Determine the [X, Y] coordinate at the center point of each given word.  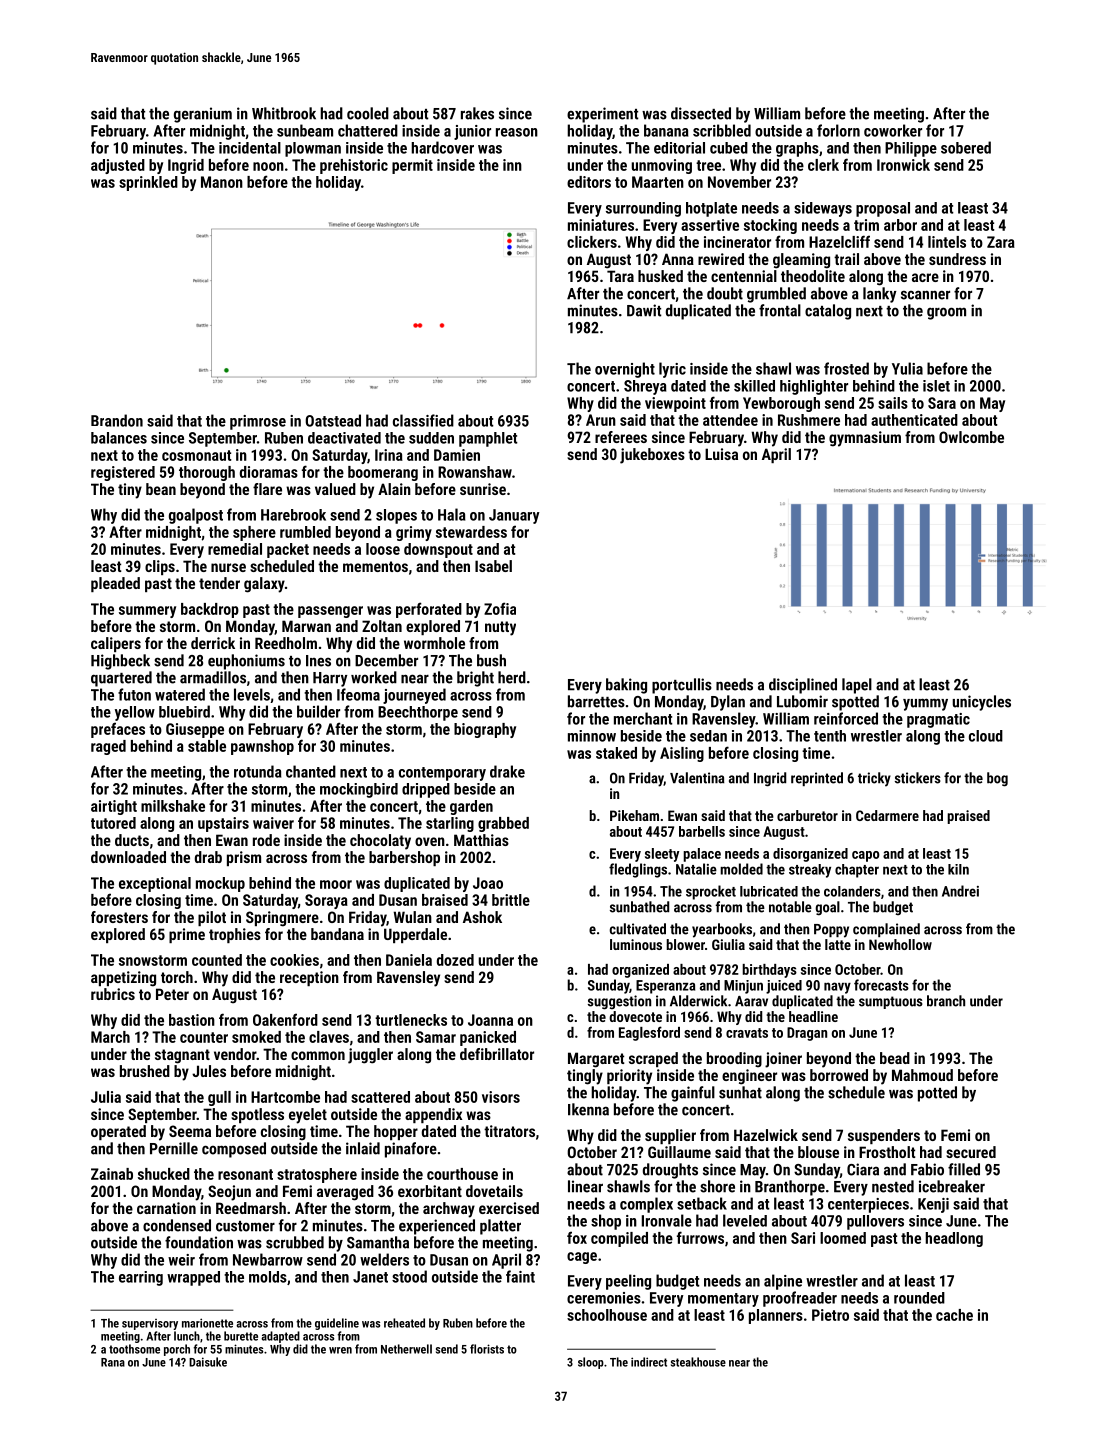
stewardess [471, 532]
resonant [245, 1174]
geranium [203, 115]
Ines [318, 661]
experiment [603, 115]
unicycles [981, 703]
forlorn [838, 130]
